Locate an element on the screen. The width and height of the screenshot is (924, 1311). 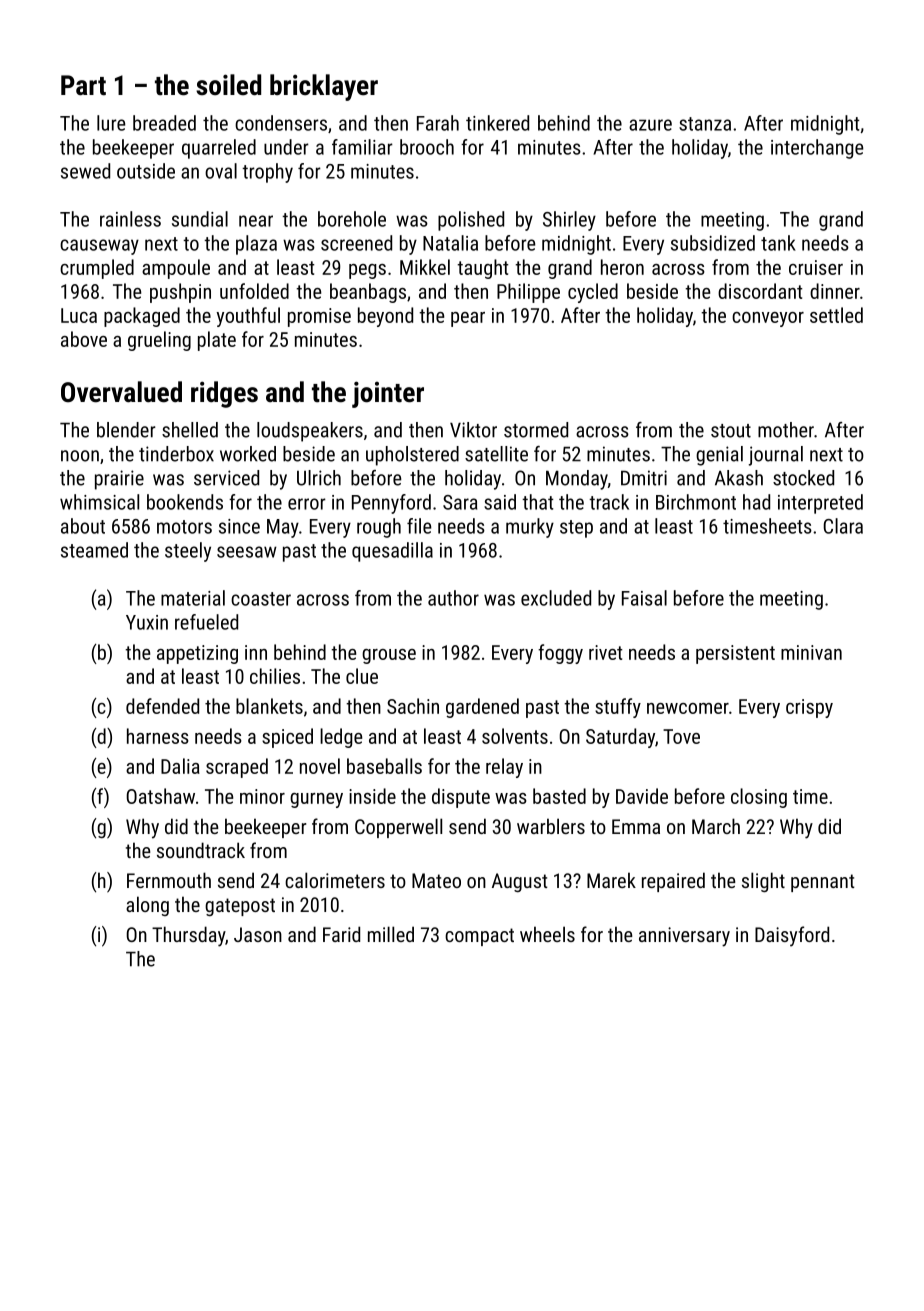
soiled is located at coordinates (228, 85).
